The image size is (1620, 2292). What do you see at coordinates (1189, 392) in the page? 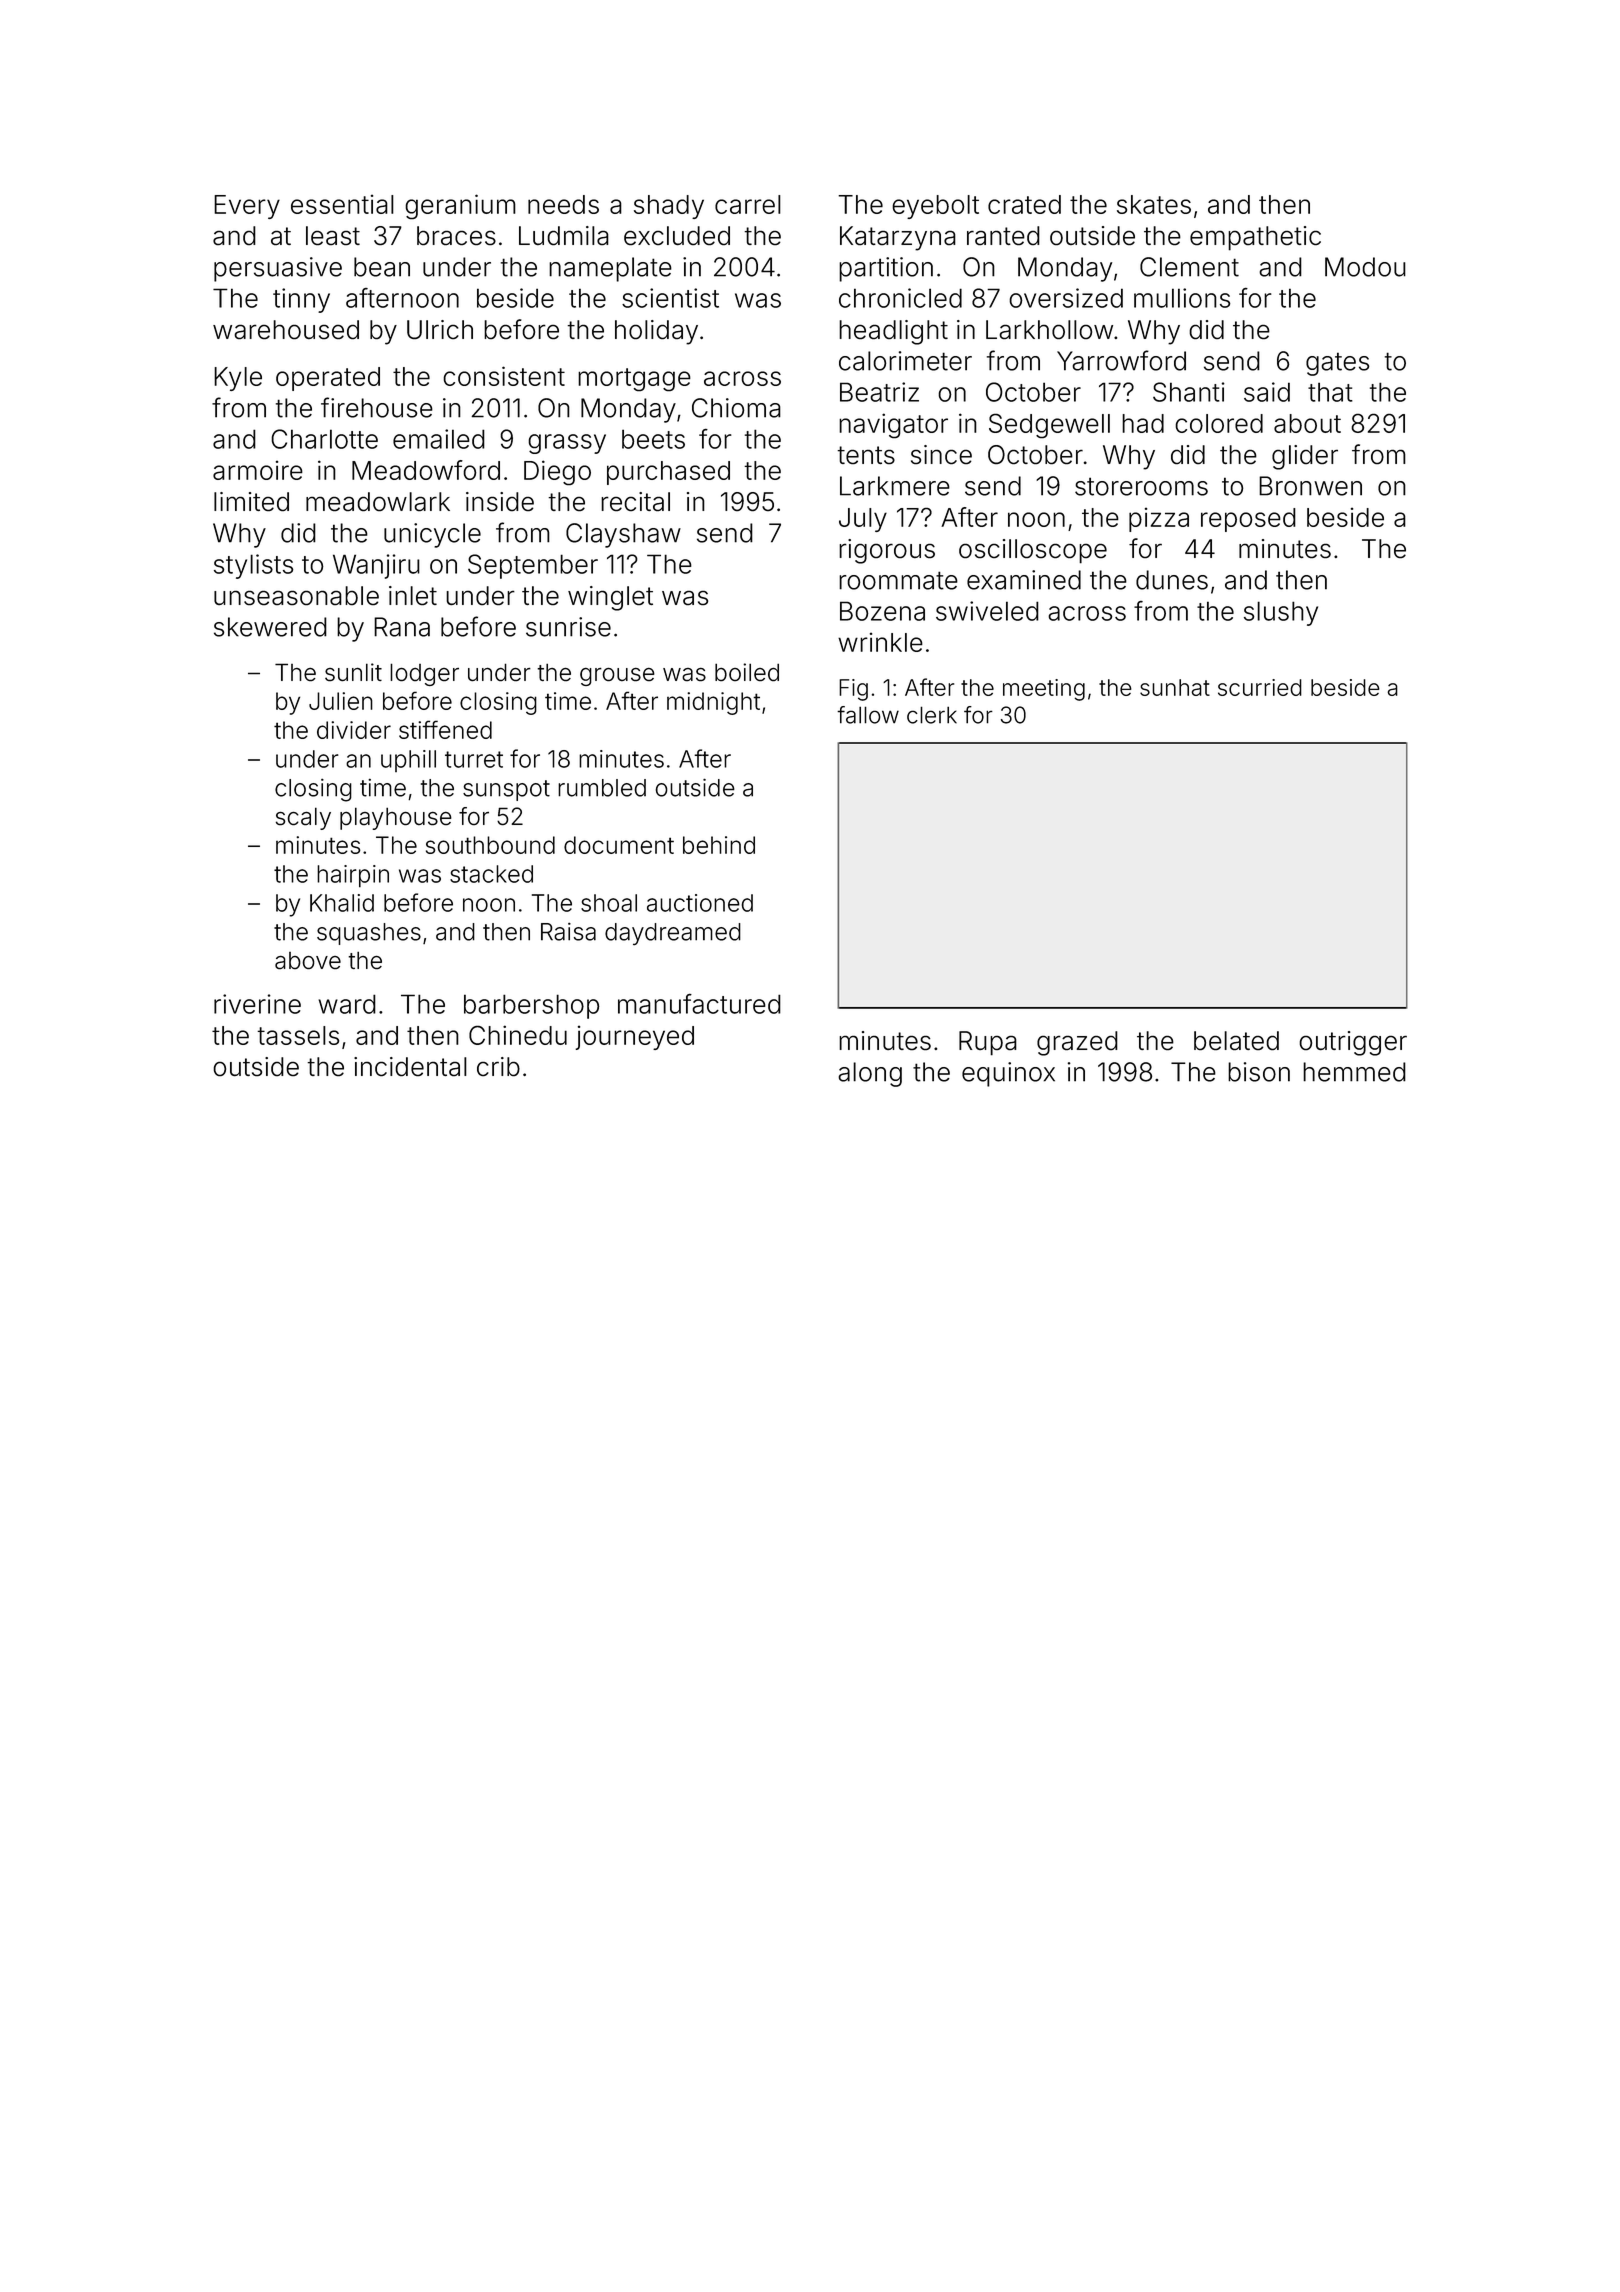
I see `Shanti` at bounding box center [1189, 392].
